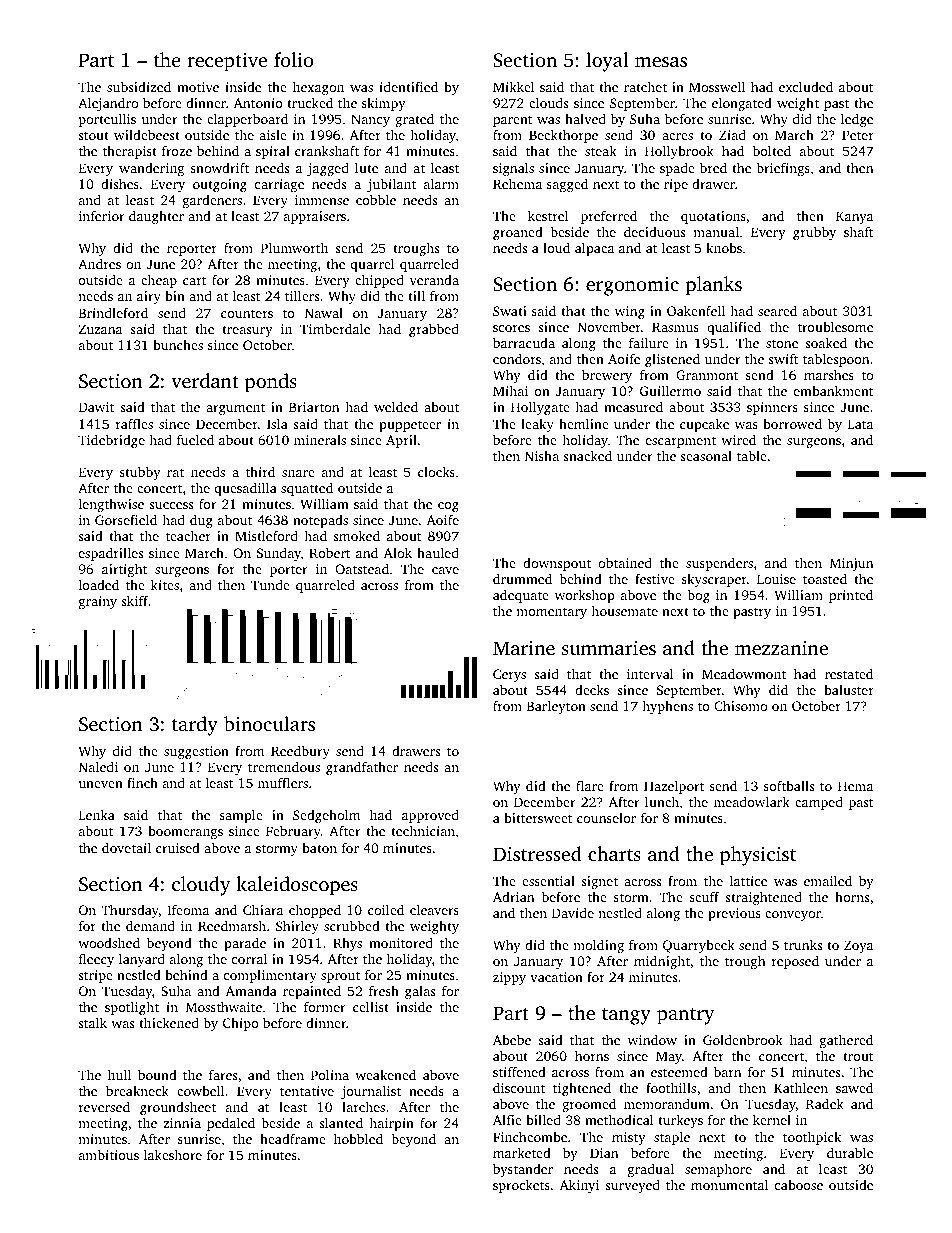  What do you see at coordinates (514, 86) in the document?
I see `Mikkel` at bounding box center [514, 86].
